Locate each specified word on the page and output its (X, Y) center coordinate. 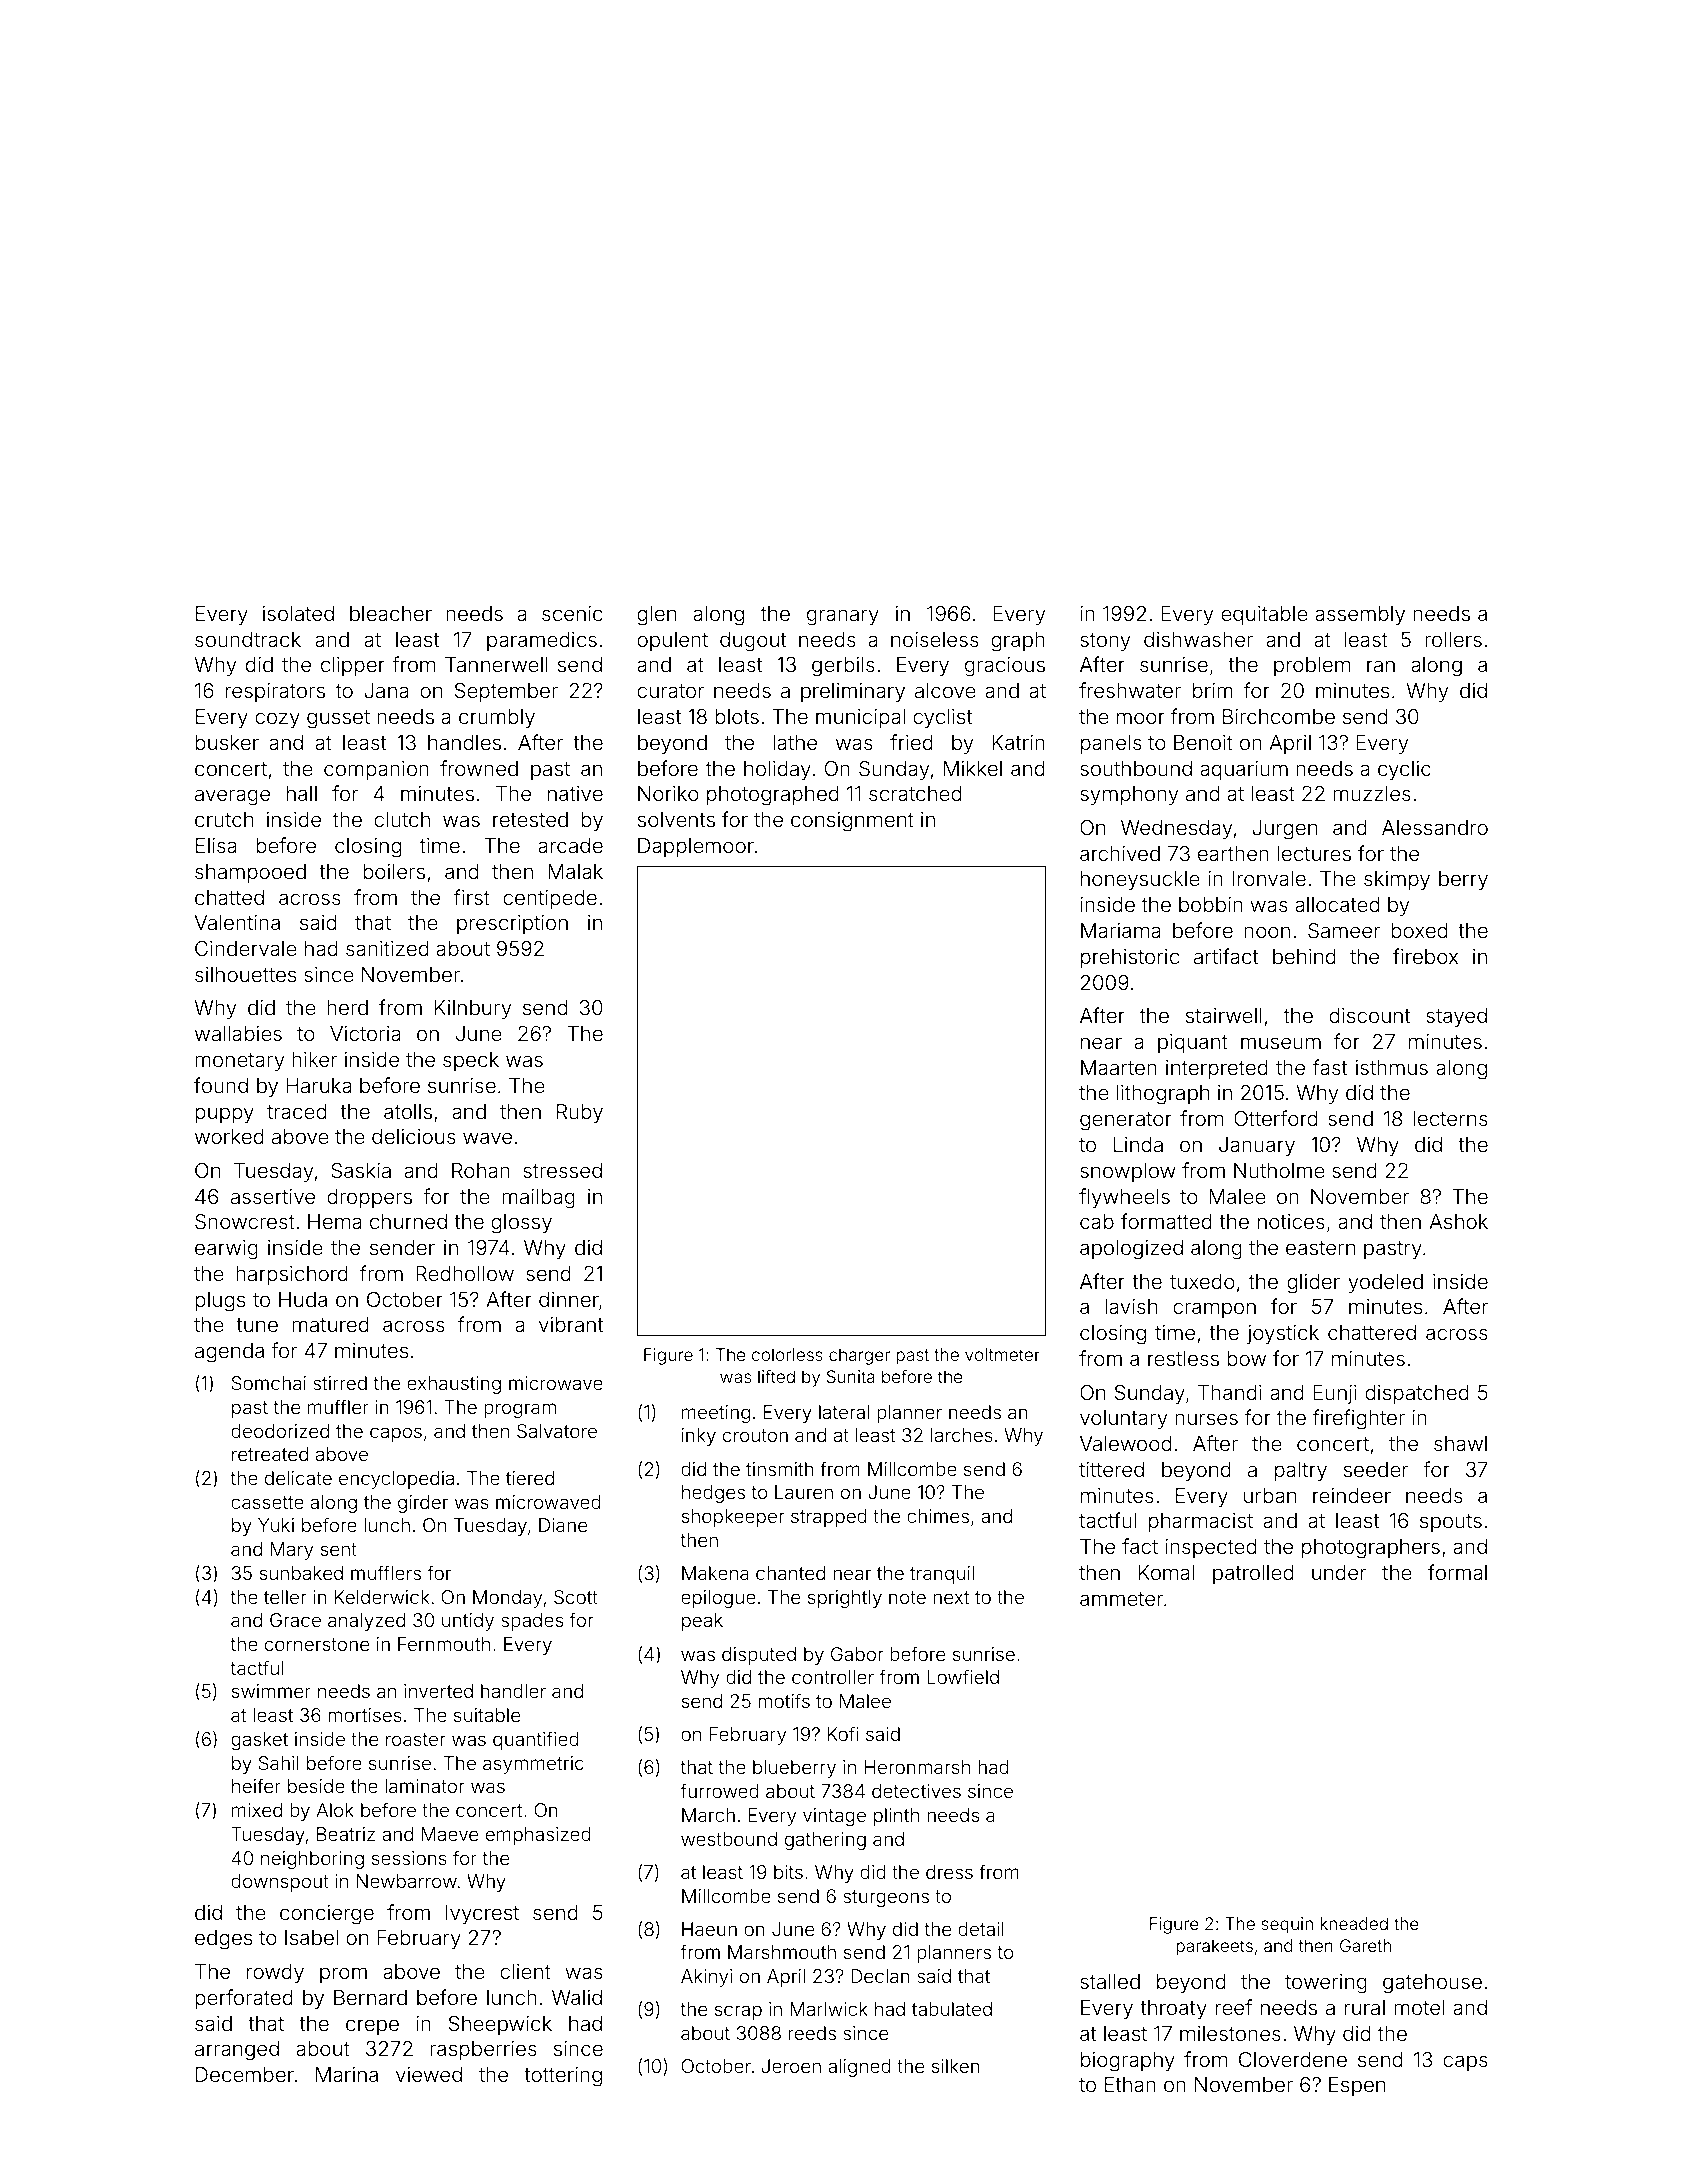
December (245, 2074)
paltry (1301, 1472)
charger (859, 1356)
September (506, 692)
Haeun (709, 1929)
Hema (335, 1221)
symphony (1129, 796)
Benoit (1203, 742)
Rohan (481, 1170)
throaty (1173, 2010)
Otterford (1275, 1118)
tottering (563, 2077)
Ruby (580, 1114)
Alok (335, 1810)
